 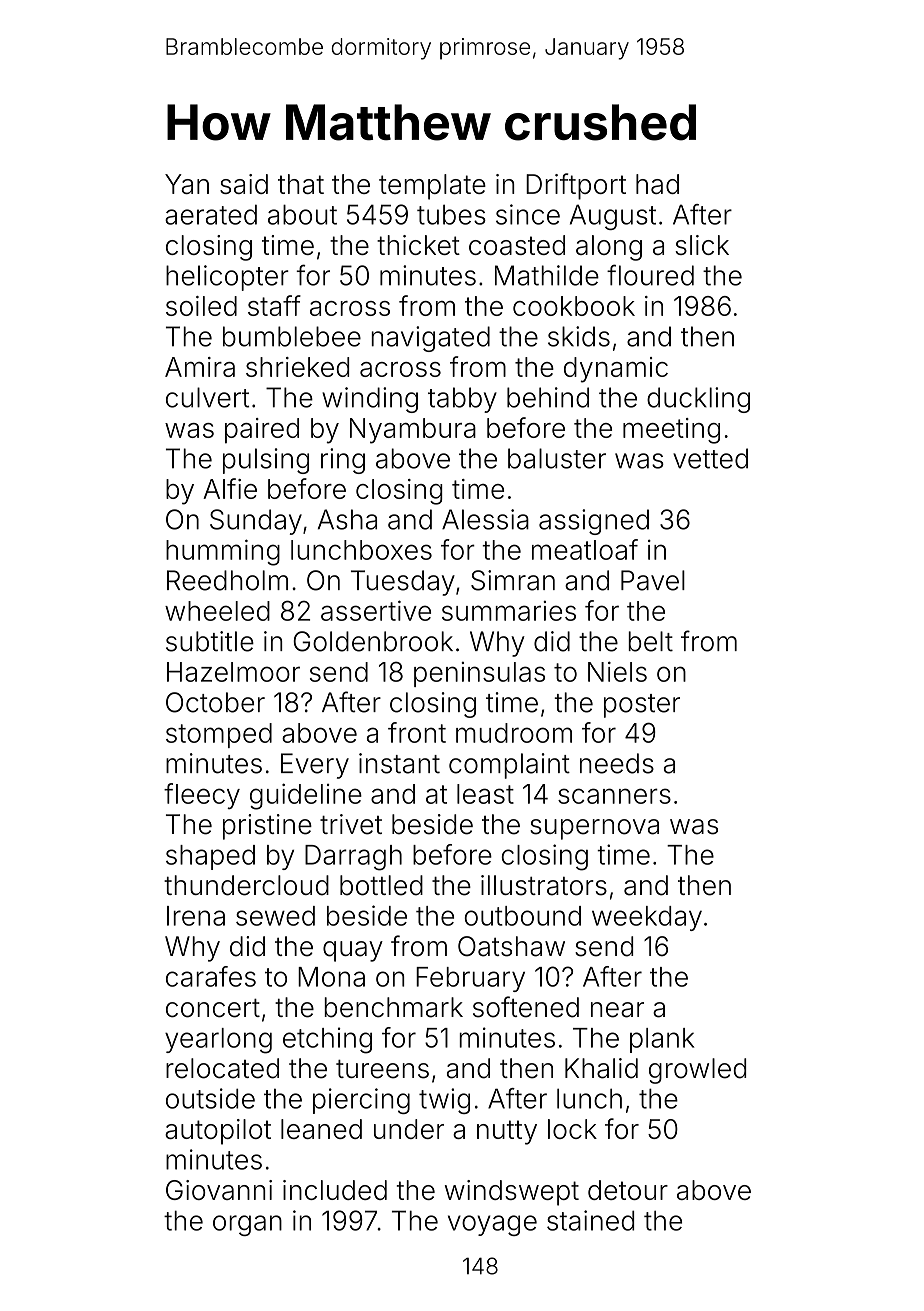 I want to click on carafes, so click(x=211, y=976).
